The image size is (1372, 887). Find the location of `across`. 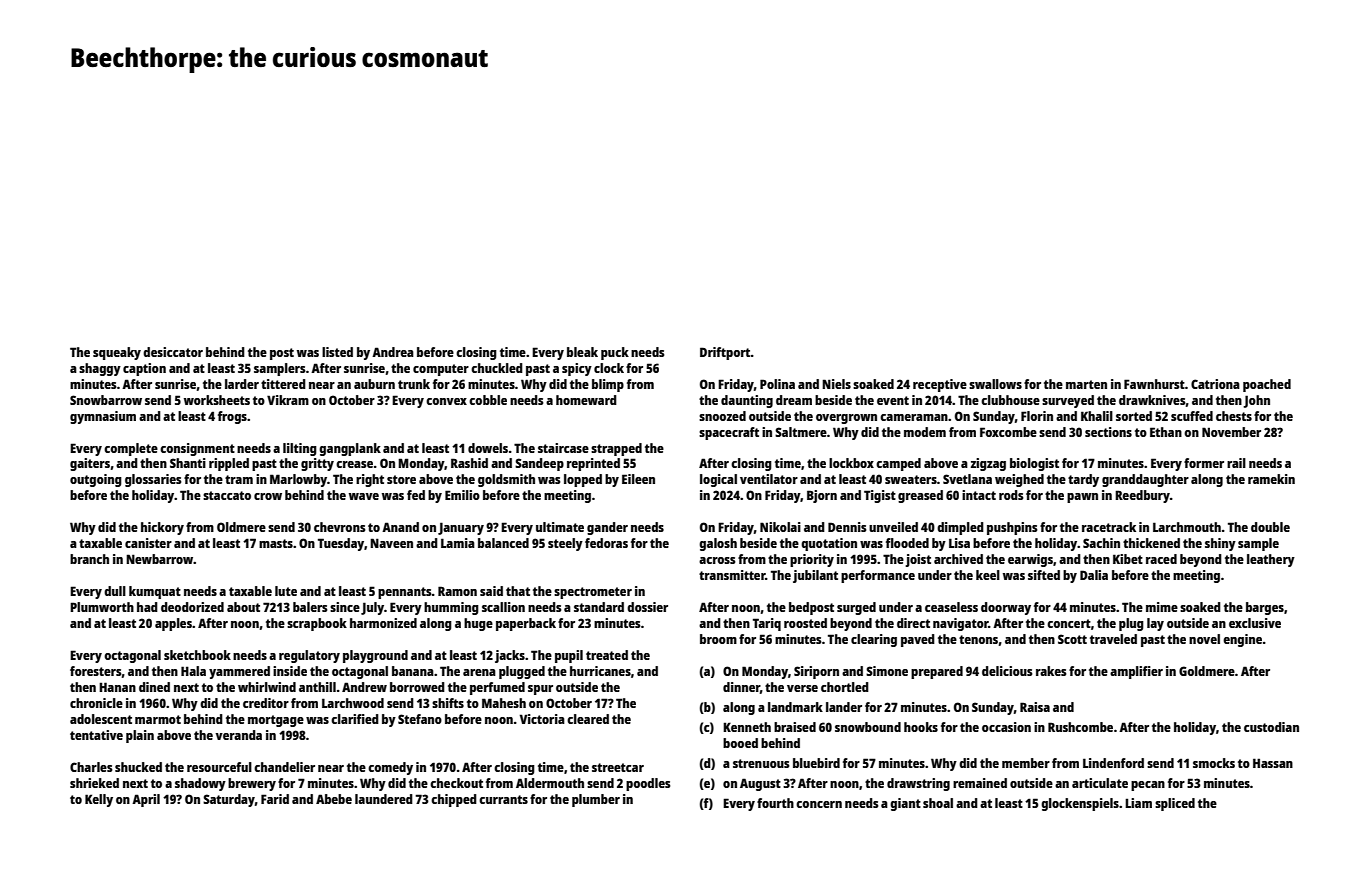

across is located at coordinates (717, 560).
